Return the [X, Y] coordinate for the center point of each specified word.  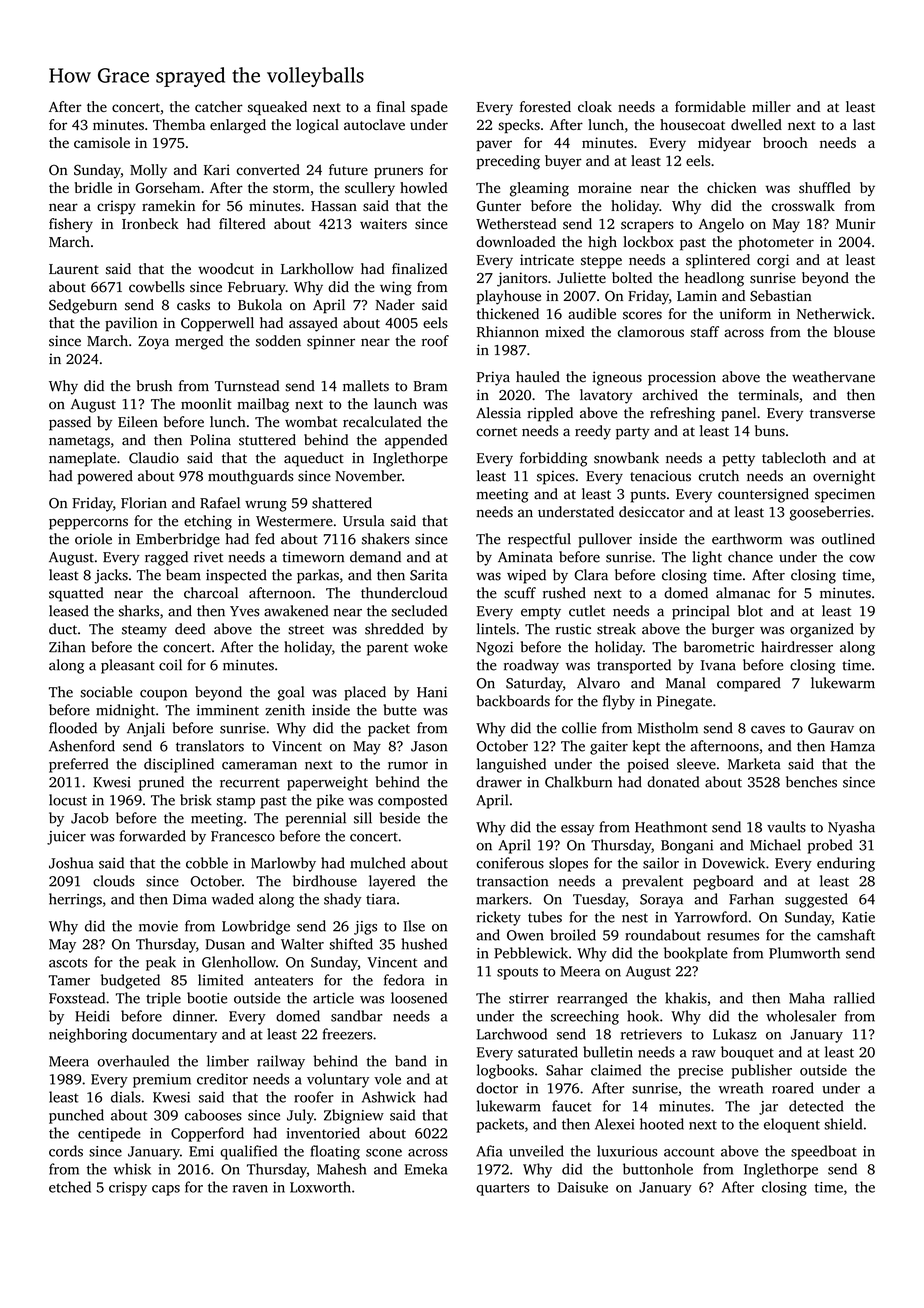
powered [105, 477]
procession [682, 378]
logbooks [505, 1071]
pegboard [723, 882]
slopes [568, 864]
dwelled [756, 124]
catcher [219, 106]
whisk [132, 1169]
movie [158, 926]
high [602, 243]
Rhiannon [508, 332]
